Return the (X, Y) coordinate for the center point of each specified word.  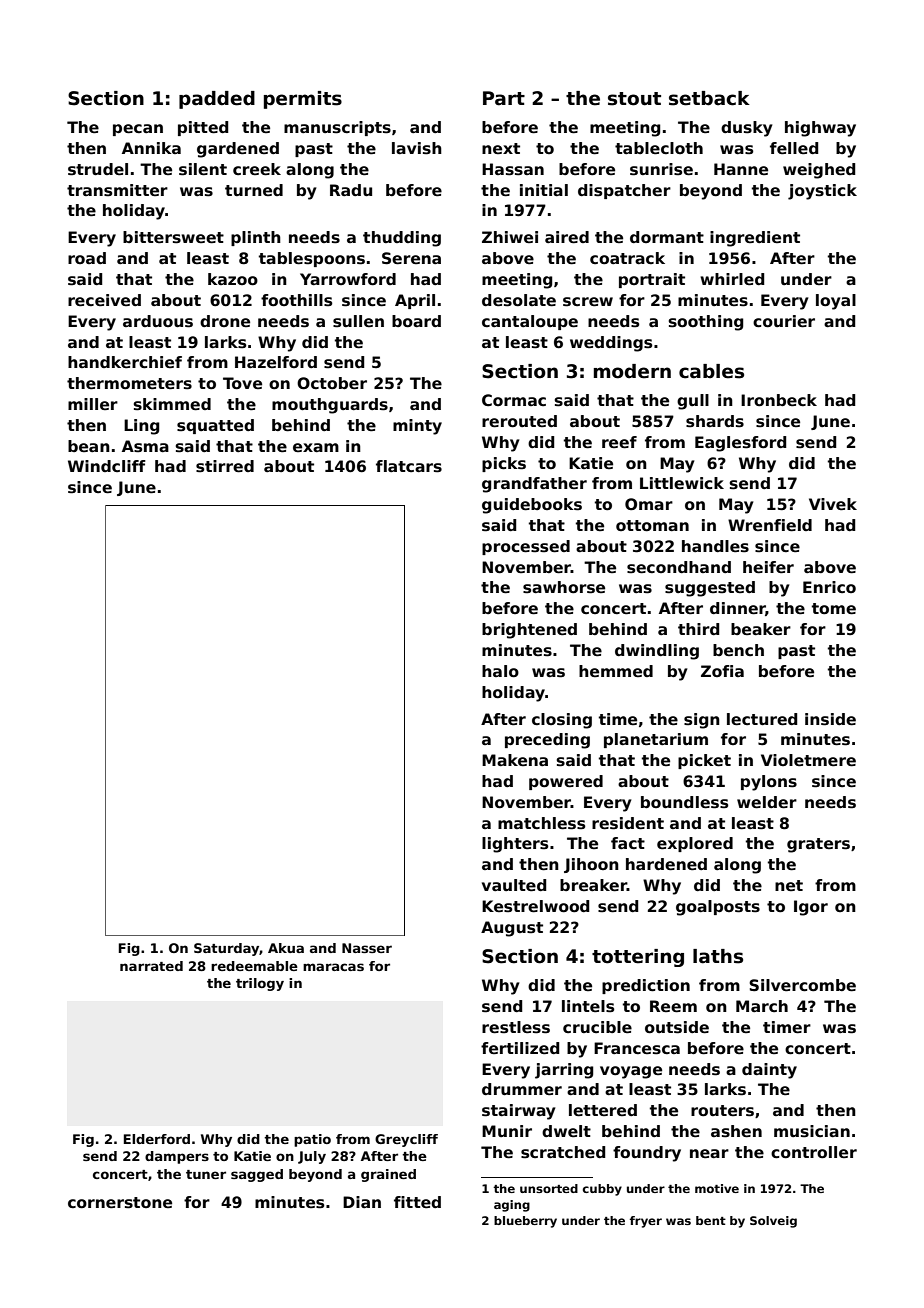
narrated (151, 966)
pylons (769, 783)
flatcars (409, 466)
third (698, 629)
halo (500, 671)
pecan (138, 130)
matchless (541, 823)
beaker (761, 629)
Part (504, 98)
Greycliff (406, 1140)
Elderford (157, 1139)
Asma (145, 446)
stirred (225, 466)
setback (709, 98)
